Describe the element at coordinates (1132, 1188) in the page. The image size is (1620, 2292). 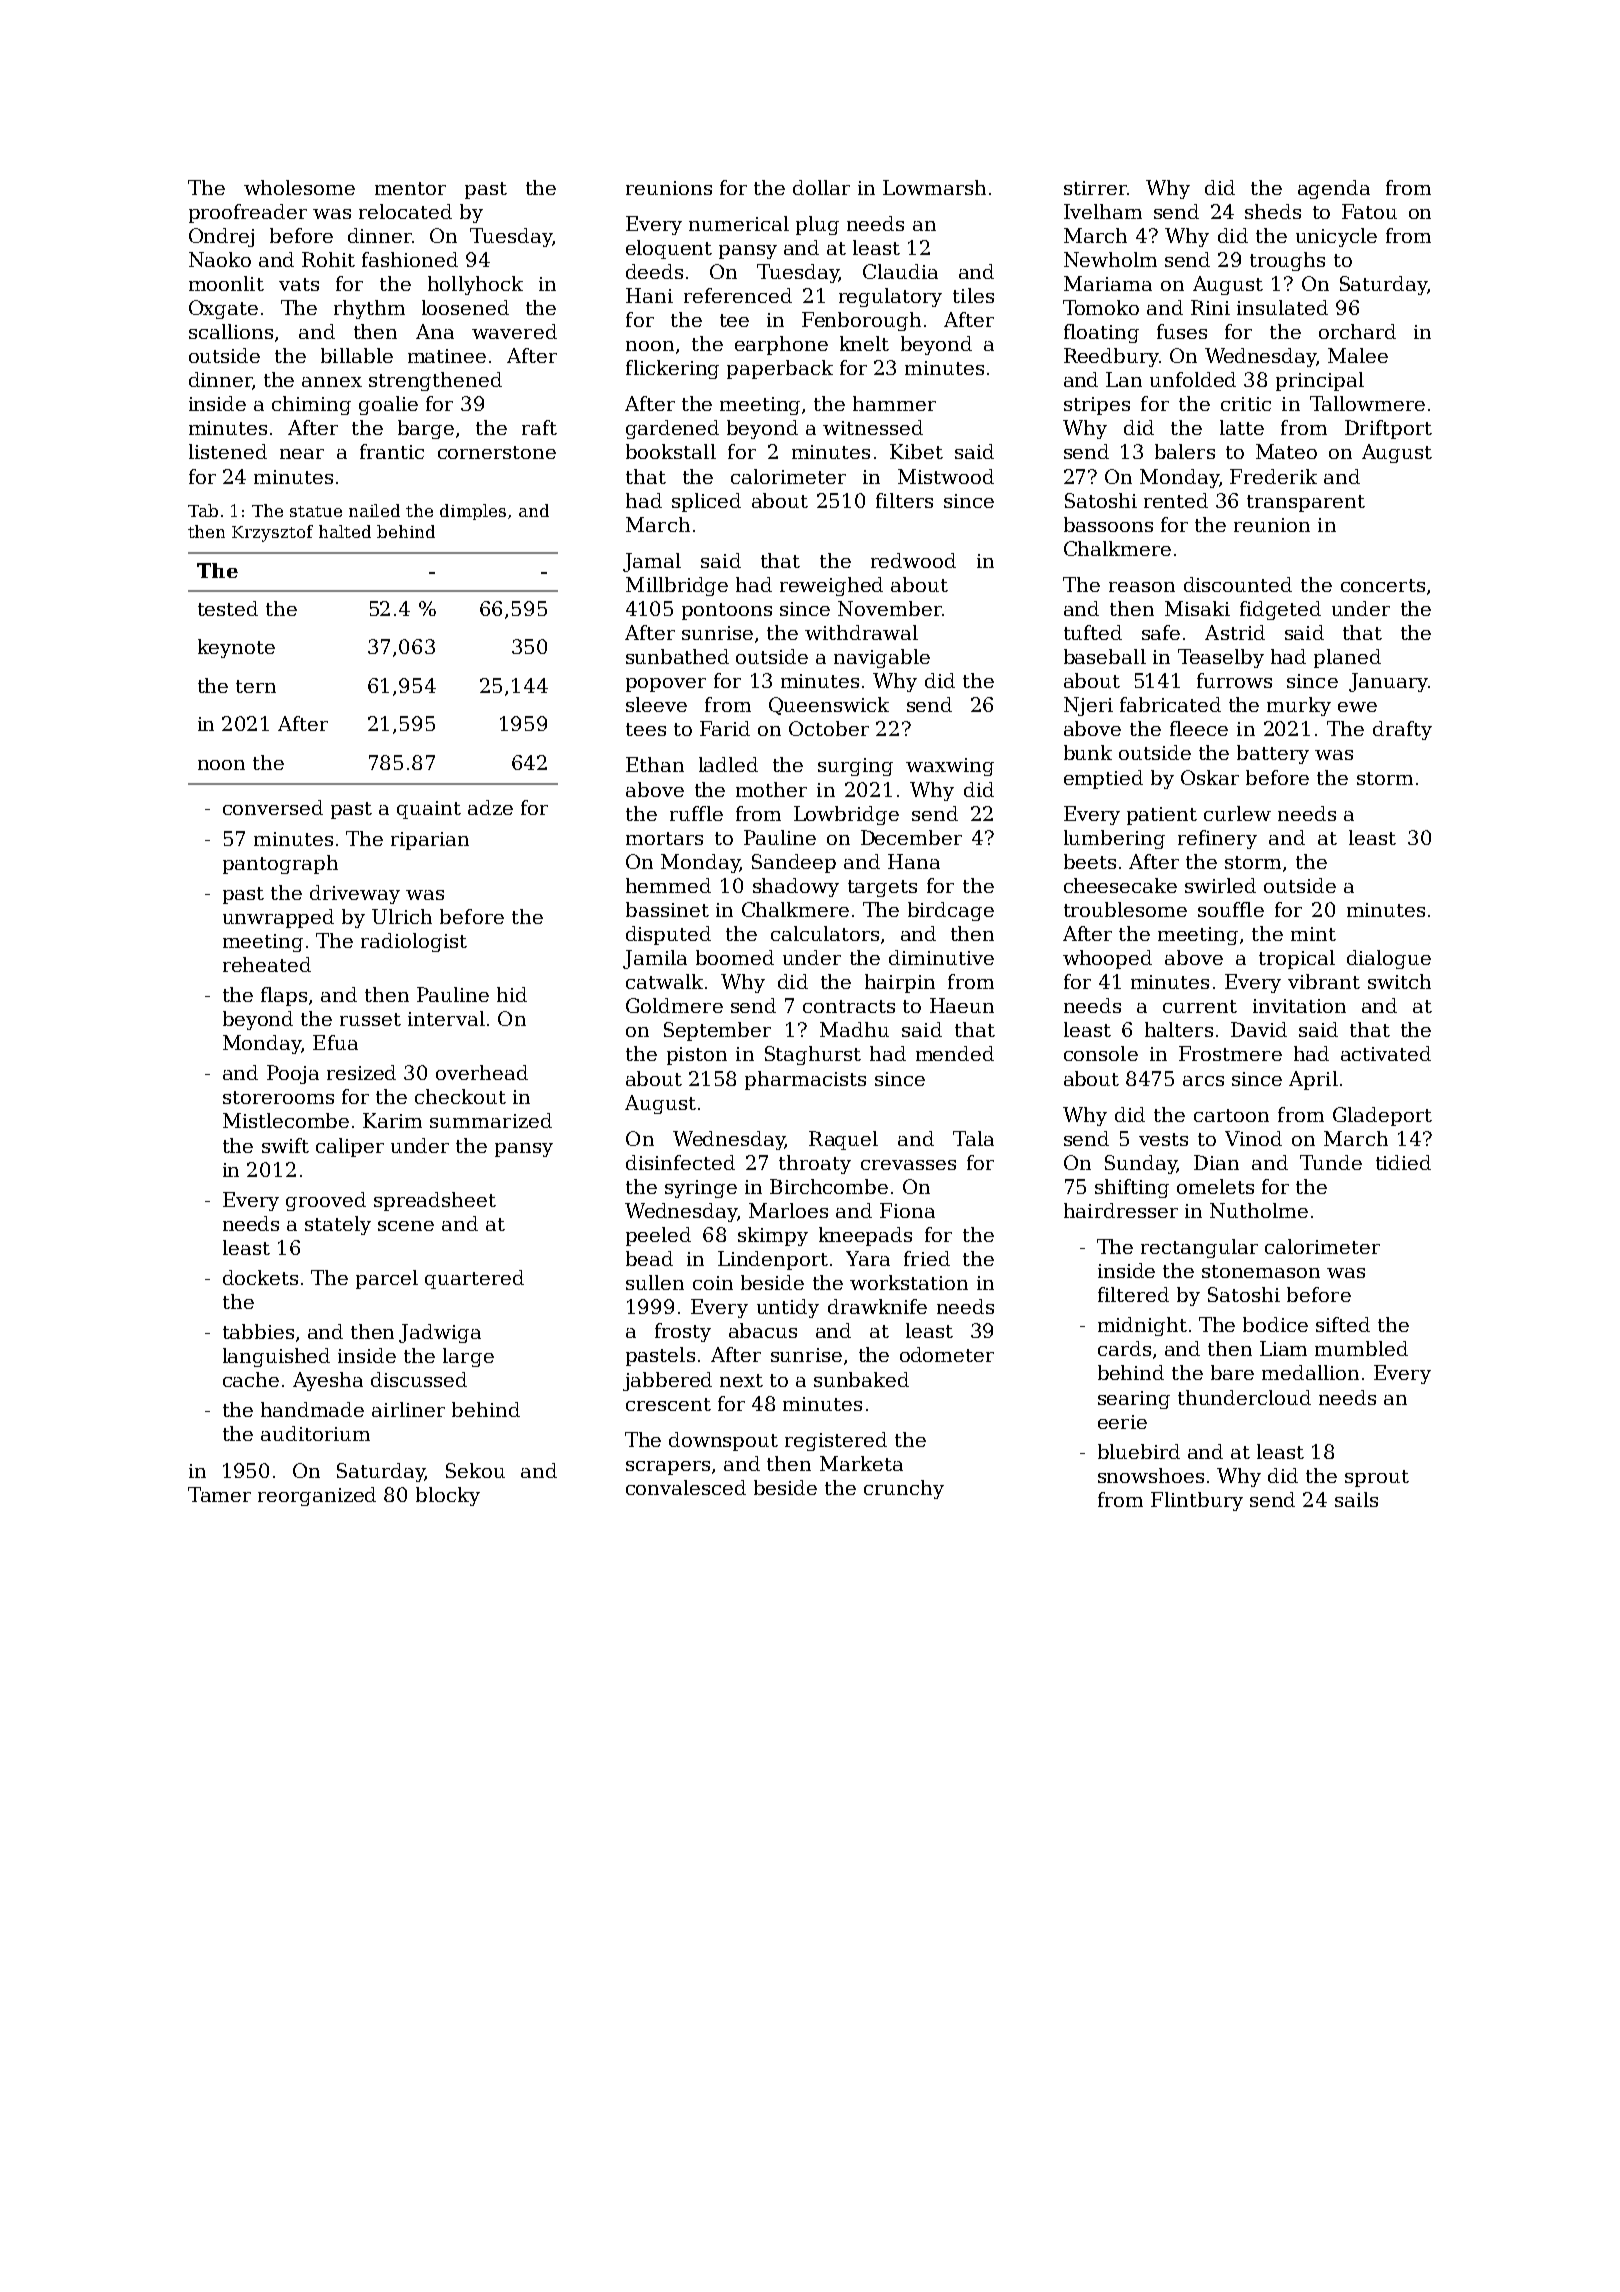
I see `shifting` at that location.
